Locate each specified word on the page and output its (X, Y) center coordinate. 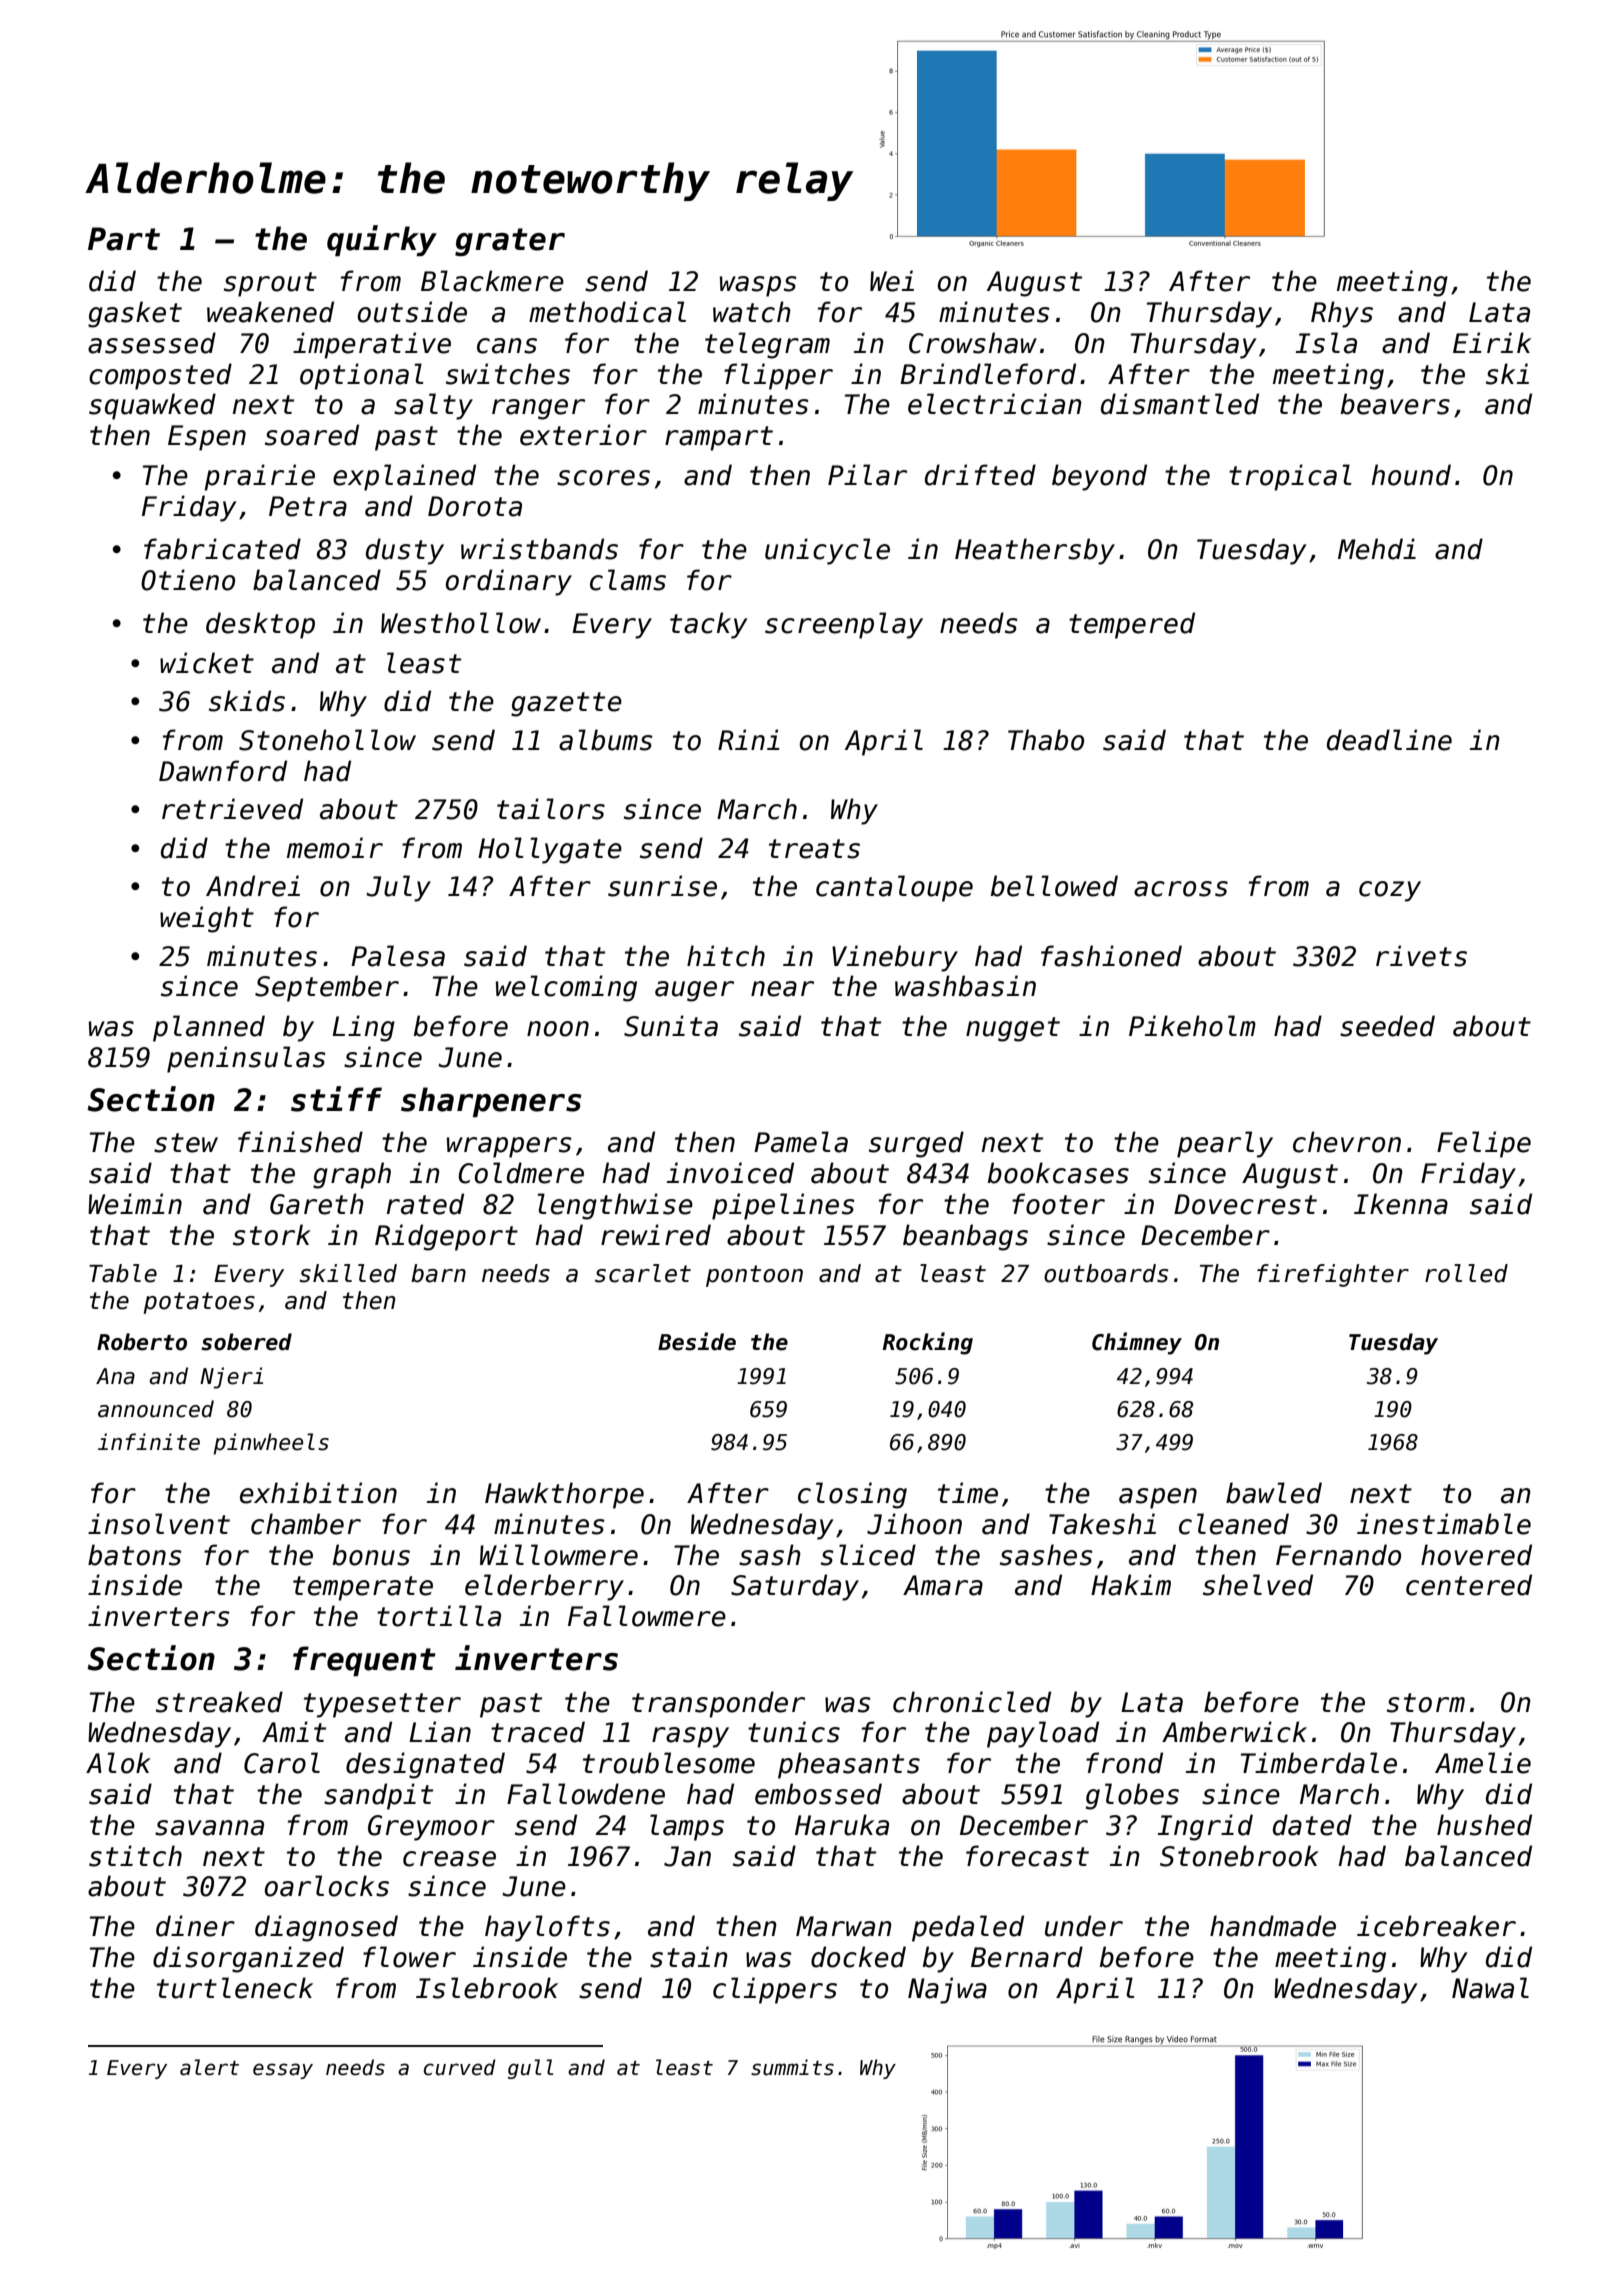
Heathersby (1035, 551)
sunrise (662, 886)
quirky (382, 240)
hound (1411, 475)
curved (460, 2067)
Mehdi (1377, 549)
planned (209, 1028)
